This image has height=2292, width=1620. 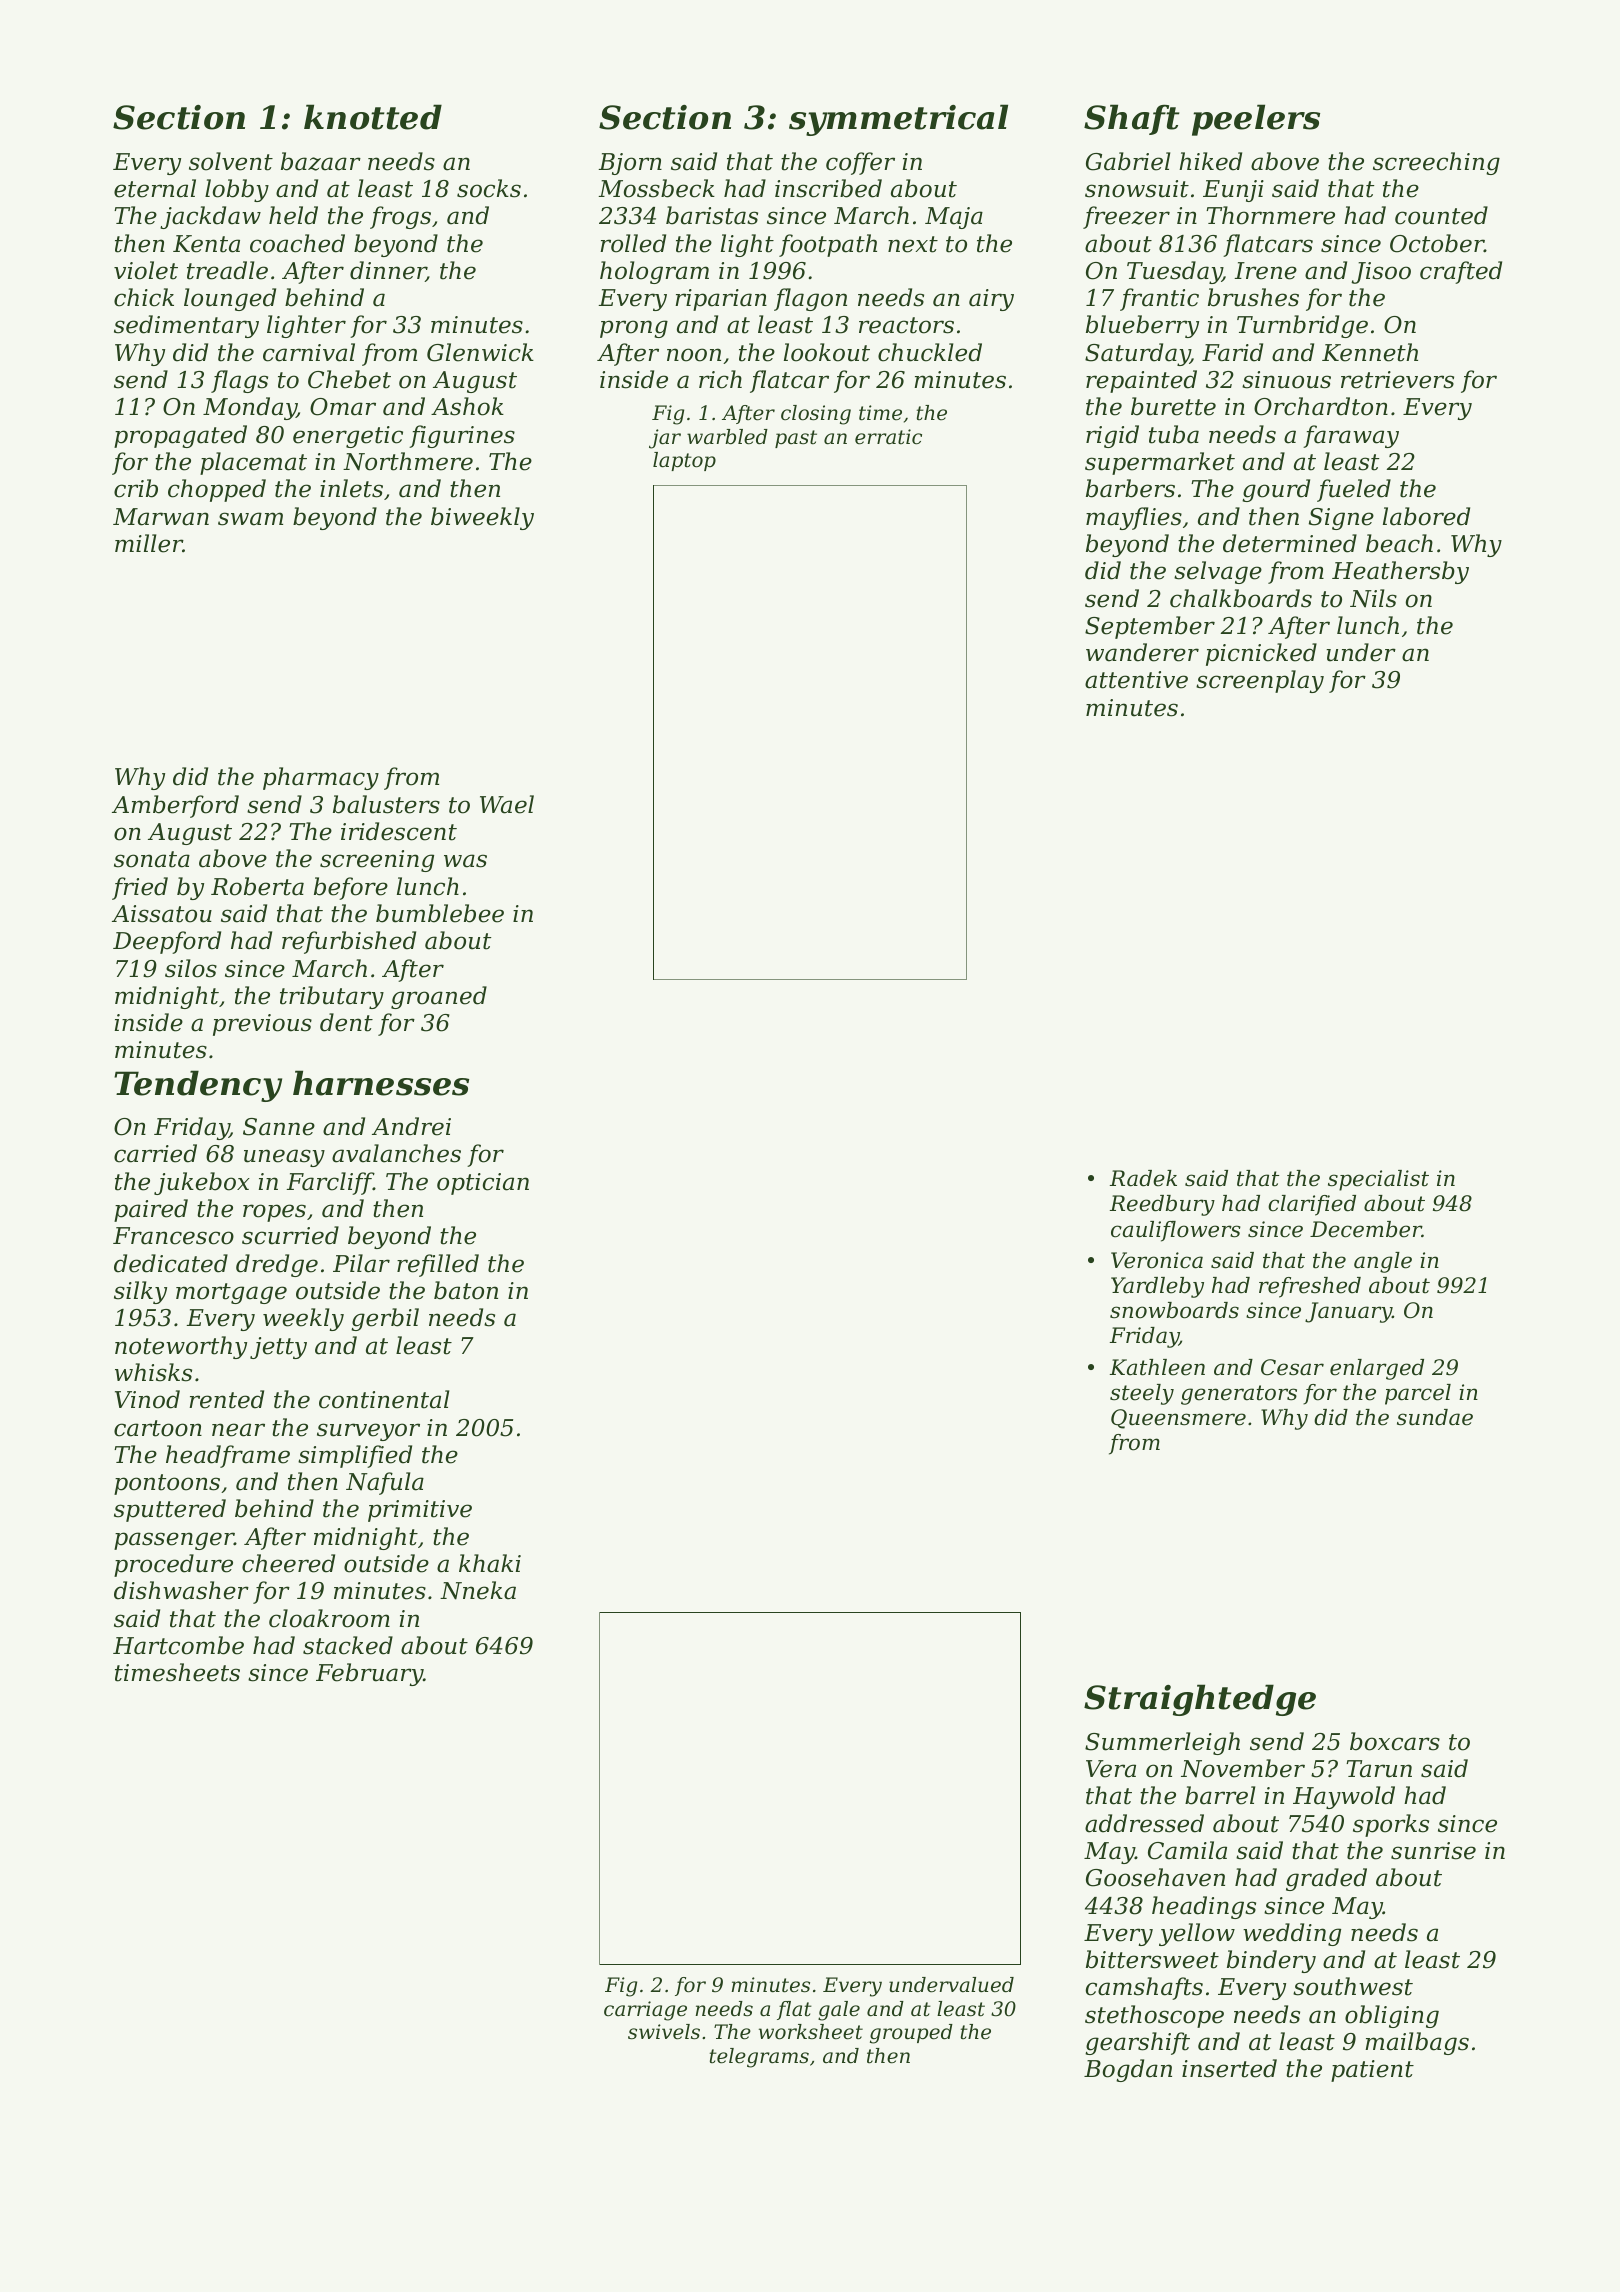 What do you see at coordinates (178, 1645) in the image?
I see `Hartcombe` at bounding box center [178, 1645].
